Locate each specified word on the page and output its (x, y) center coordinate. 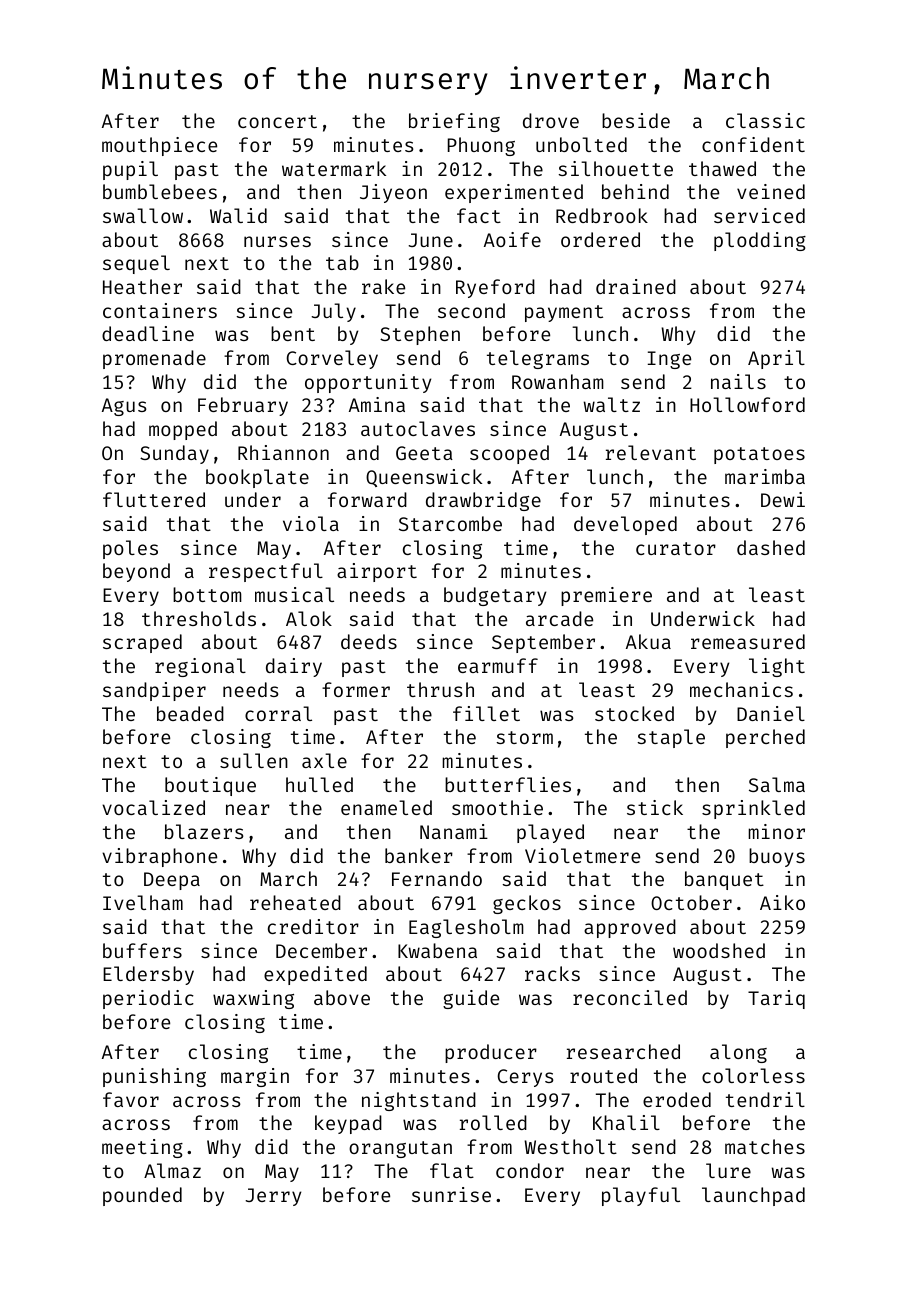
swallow (143, 215)
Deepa (172, 881)
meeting (142, 1148)
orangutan (400, 1149)
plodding (760, 241)
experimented (514, 193)
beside (636, 120)
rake (383, 286)
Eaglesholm (466, 928)
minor (776, 831)
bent (293, 333)
